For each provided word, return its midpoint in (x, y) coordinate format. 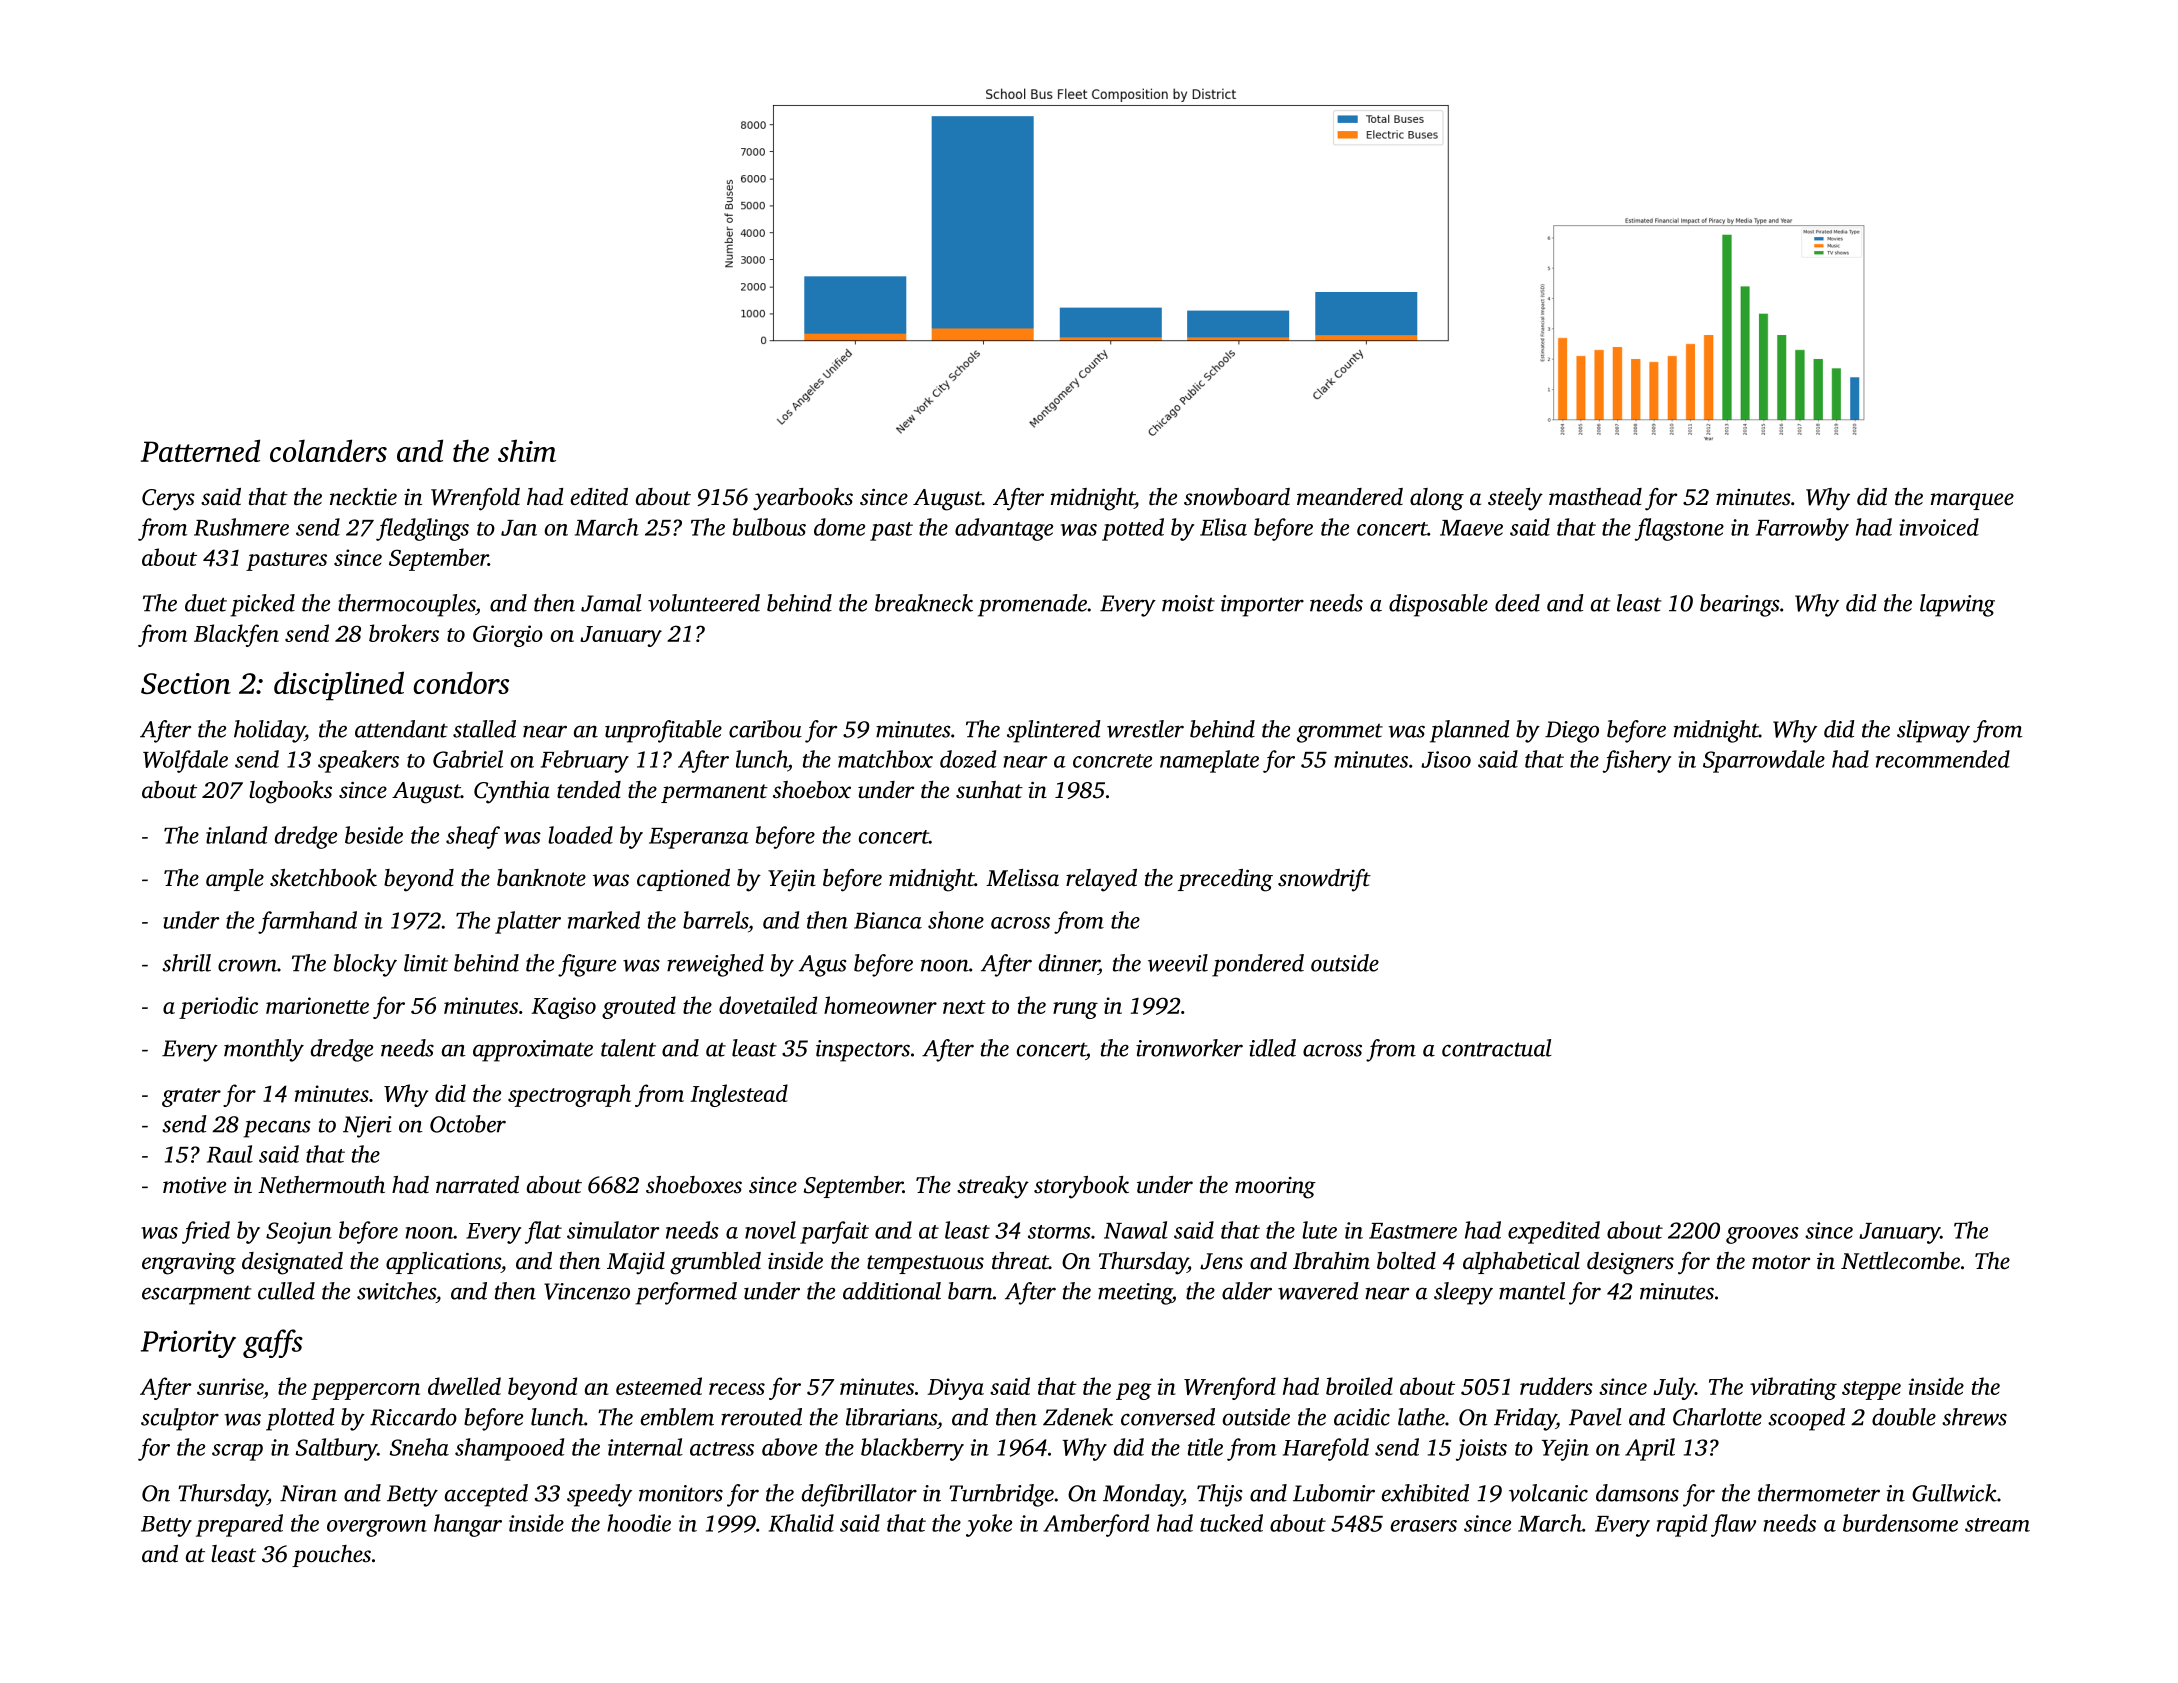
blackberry (912, 1449)
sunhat (989, 790)
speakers (358, 761)
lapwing (1957, 605)
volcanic (1548, 1493)
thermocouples (406, 605)
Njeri (367, 1127)
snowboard (1237, 497)
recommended (1943, 759)
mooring (1275, 1188)
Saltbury (336, 1449)
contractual (1497, 1048)
